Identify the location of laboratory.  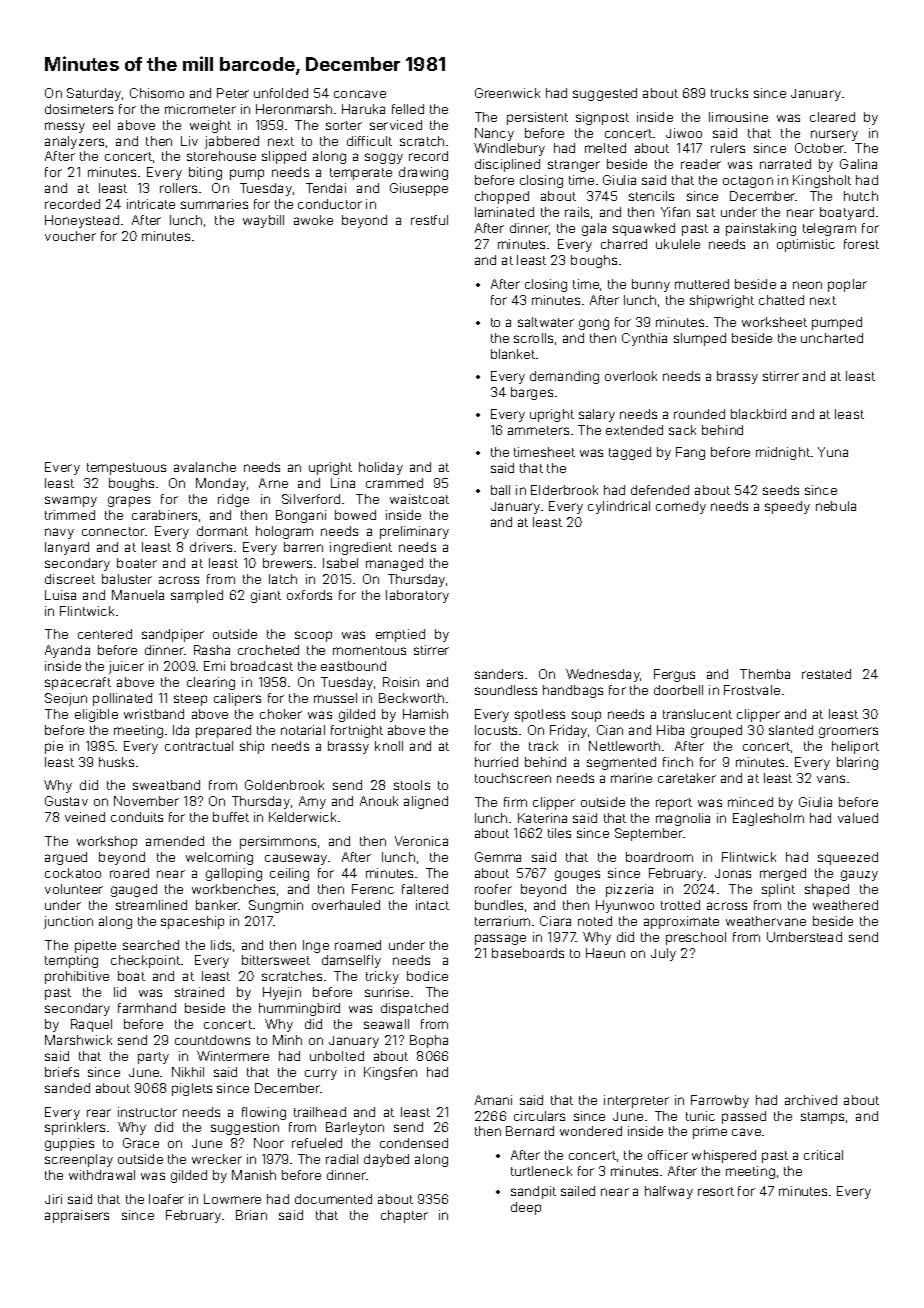
(417, 596).
